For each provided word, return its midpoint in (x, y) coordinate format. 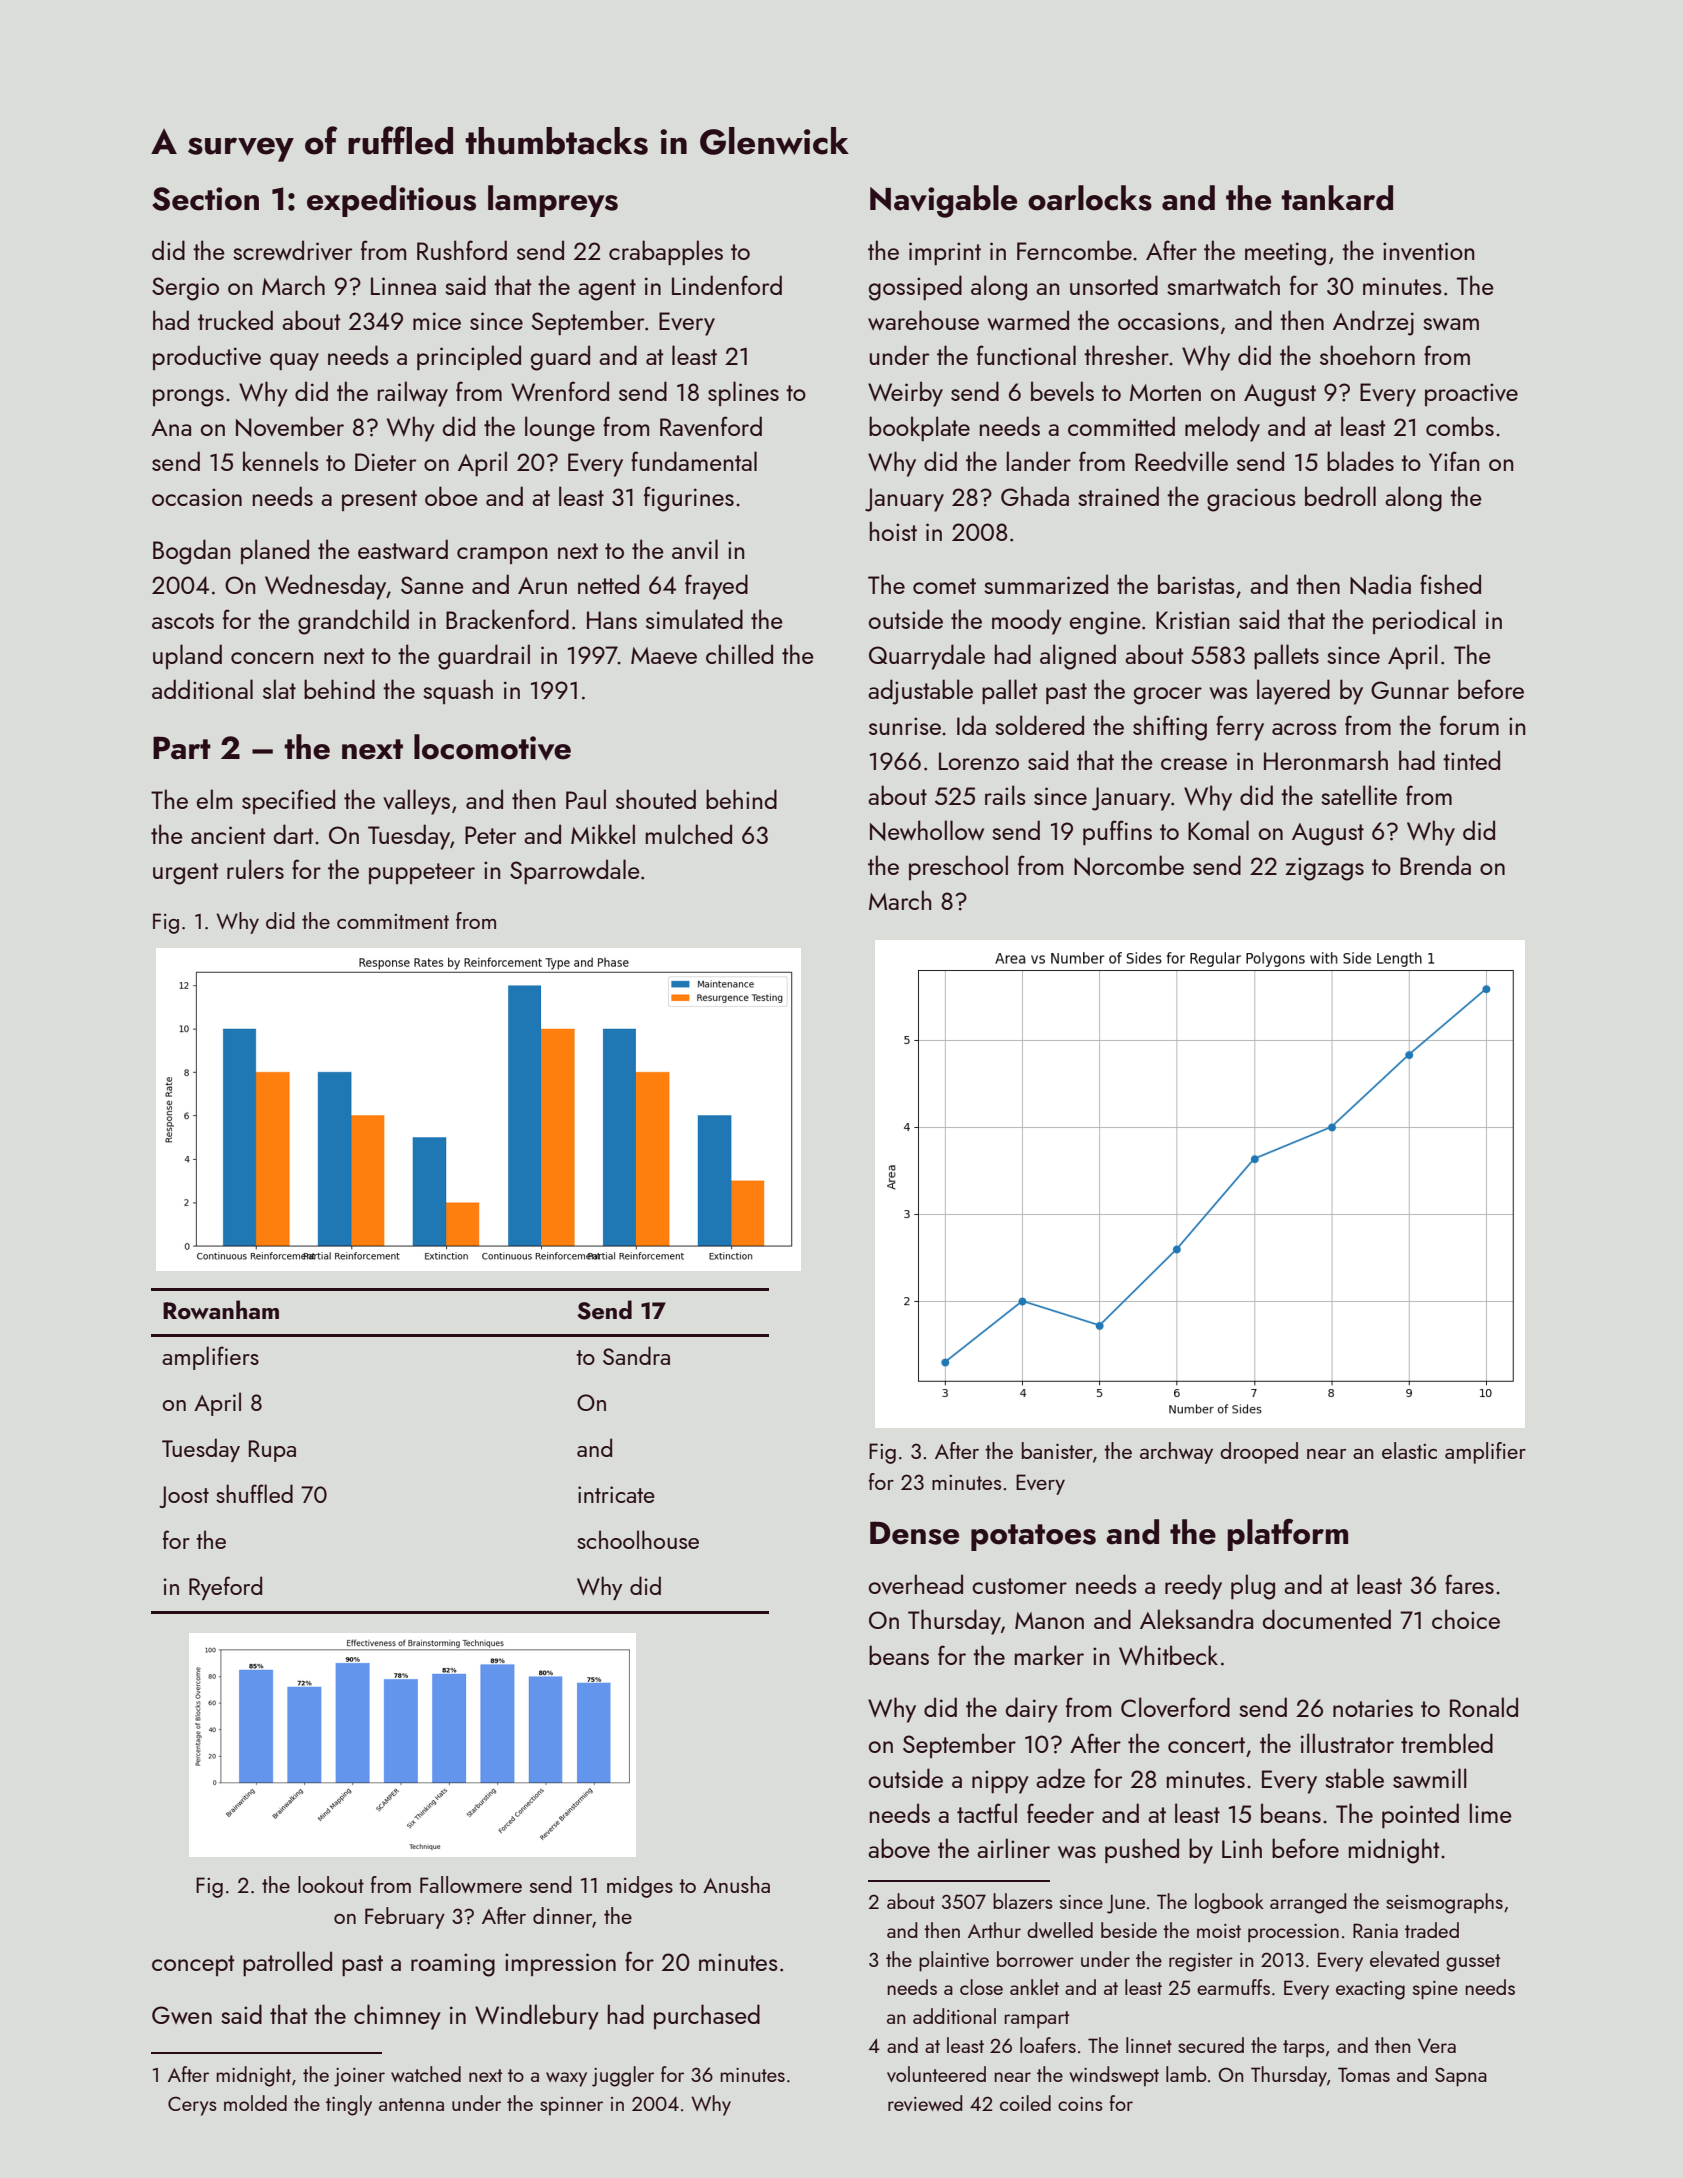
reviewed (925, 2103)
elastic (1409, 1450)
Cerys (192, 2106)
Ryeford (225, 1588)
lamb (1186, 2074)
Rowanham (221, 1309)
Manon (1049, 1620)
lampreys (553, 201)
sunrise (905, 726)
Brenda (1435, 865)
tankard (1337, 198)
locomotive (492, 747)
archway (1176, 1453)
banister (1057, 1450)
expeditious (391, 201)
